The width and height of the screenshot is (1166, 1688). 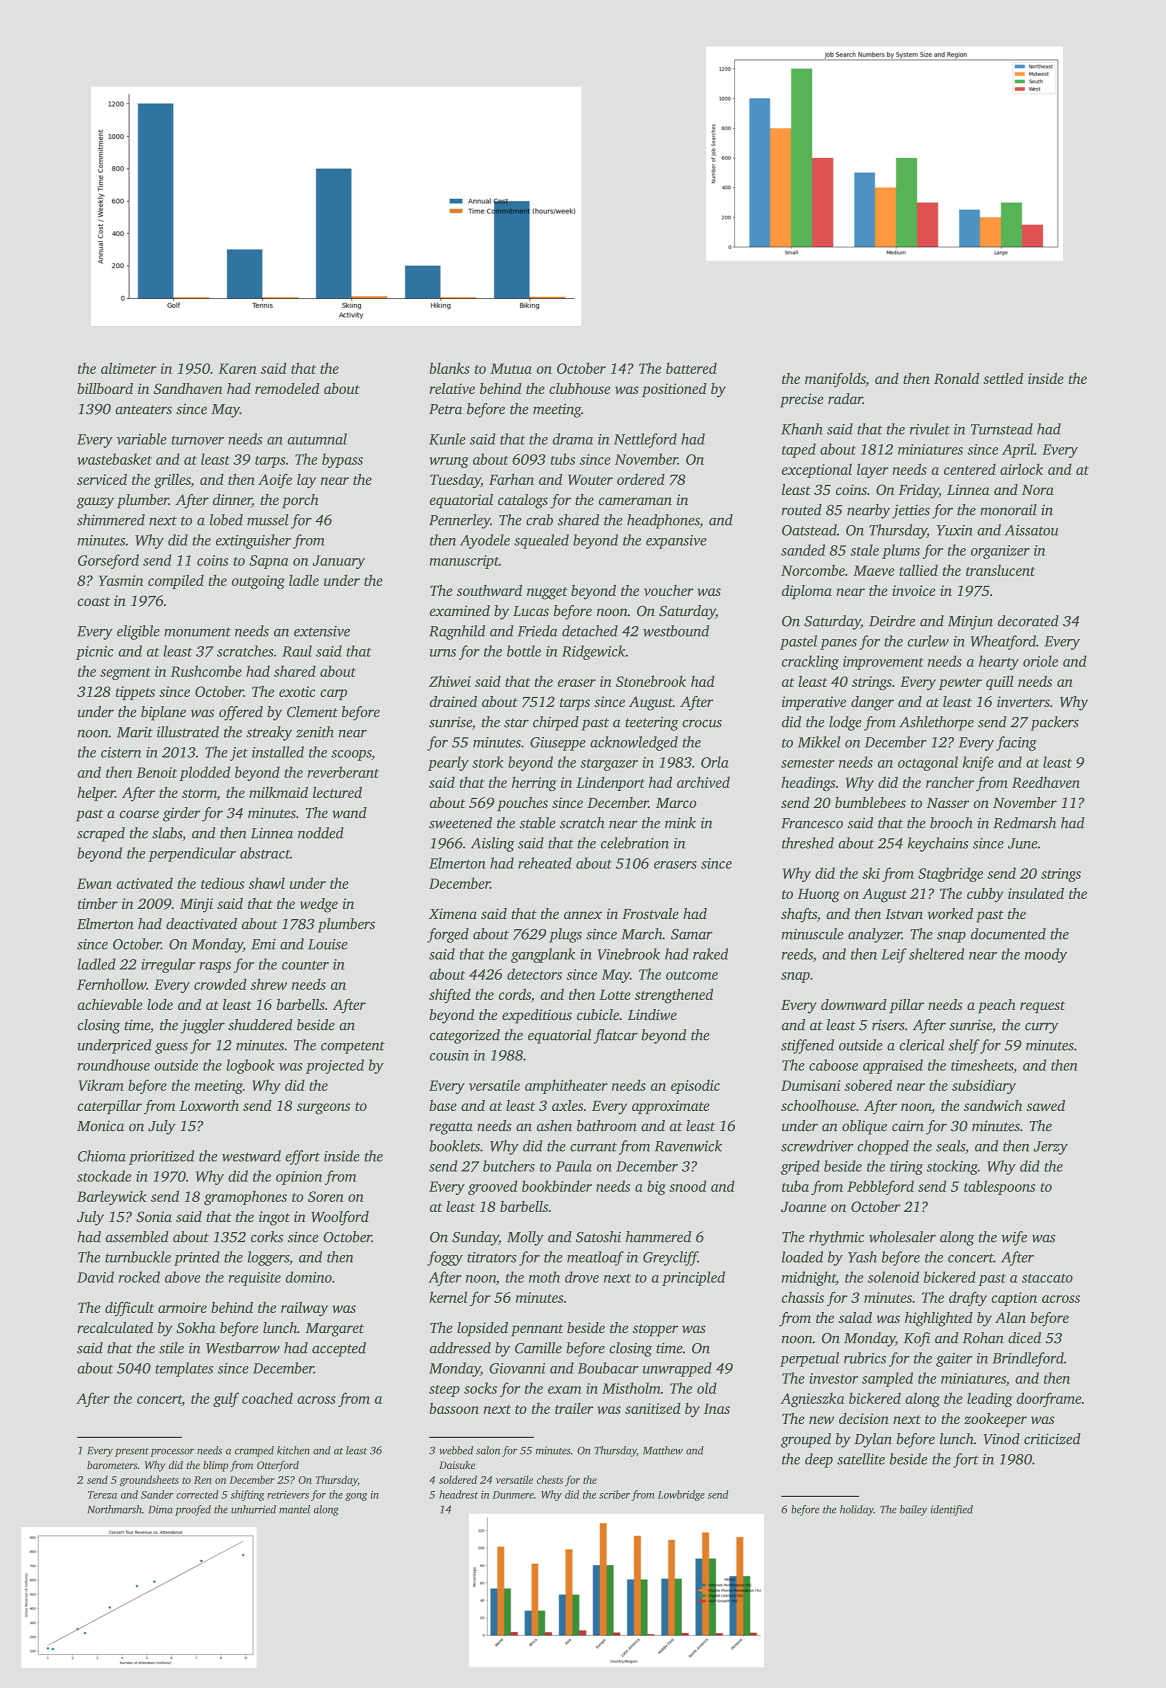 I want to click on settled, so click(x=1003, y=378).
